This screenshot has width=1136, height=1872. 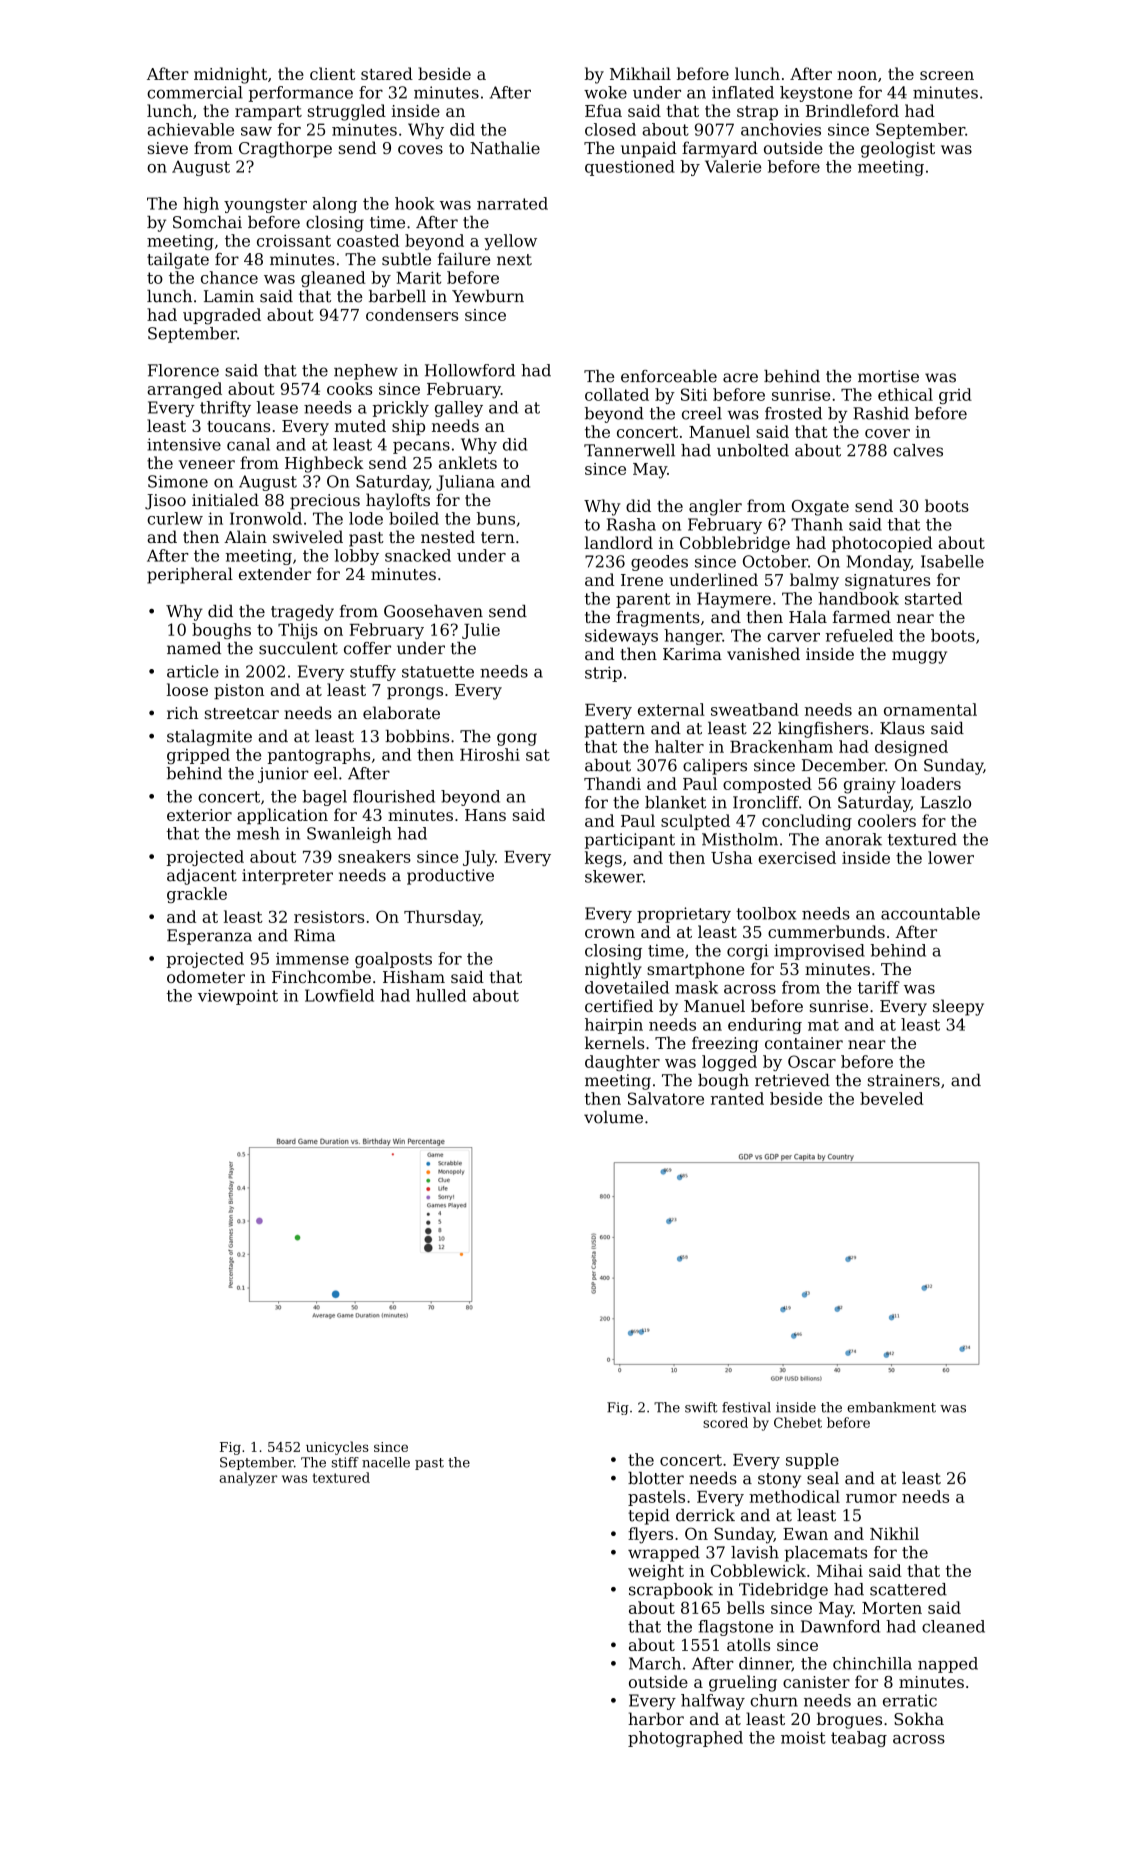 What do you see at coordinates (629, 450) in the screenshot?
I see `Tannerwell` at bounding box center [629, 450].
